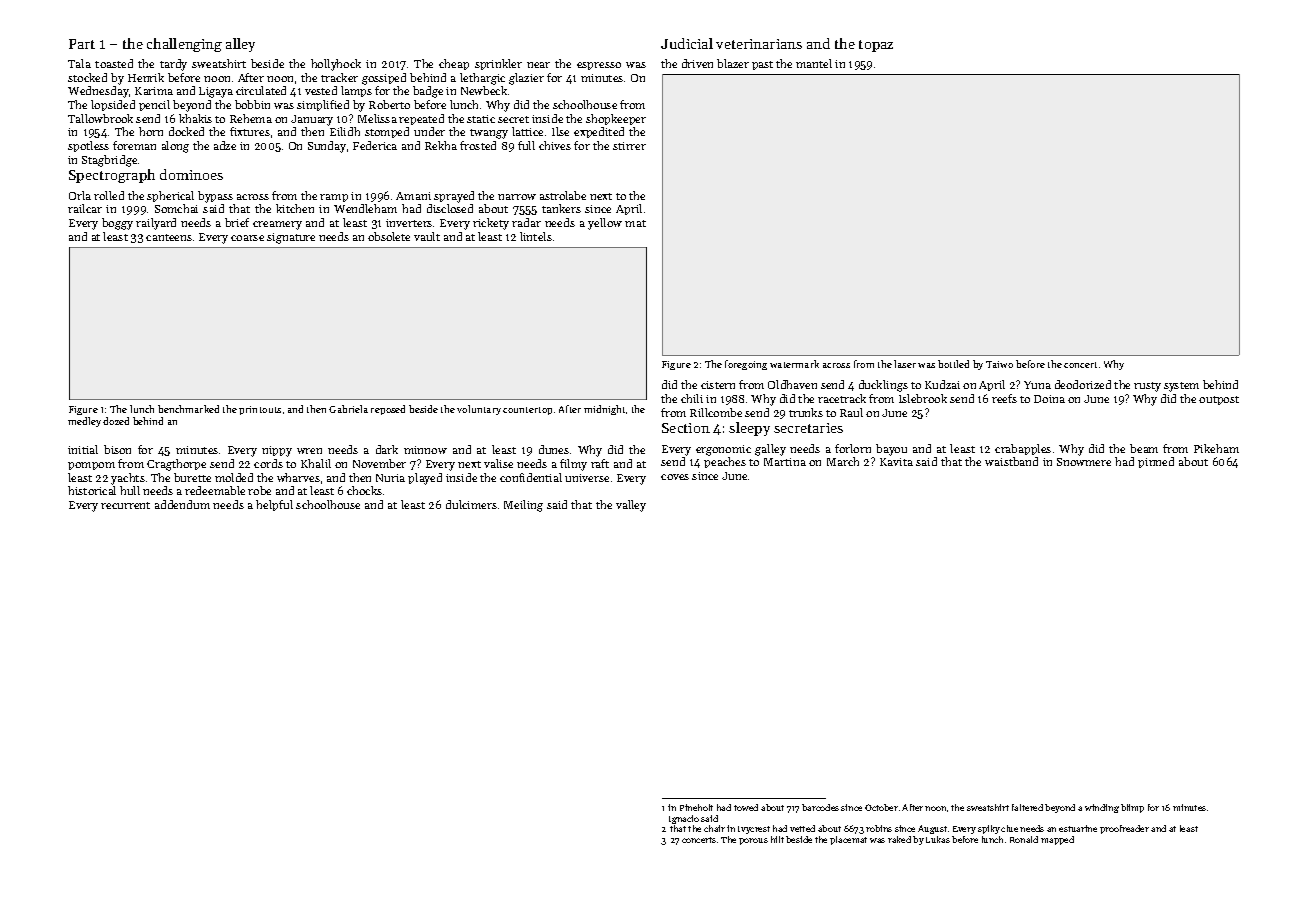  Describe the element at coordinates (876, 46) in the document. I see `topaz` at that location.
